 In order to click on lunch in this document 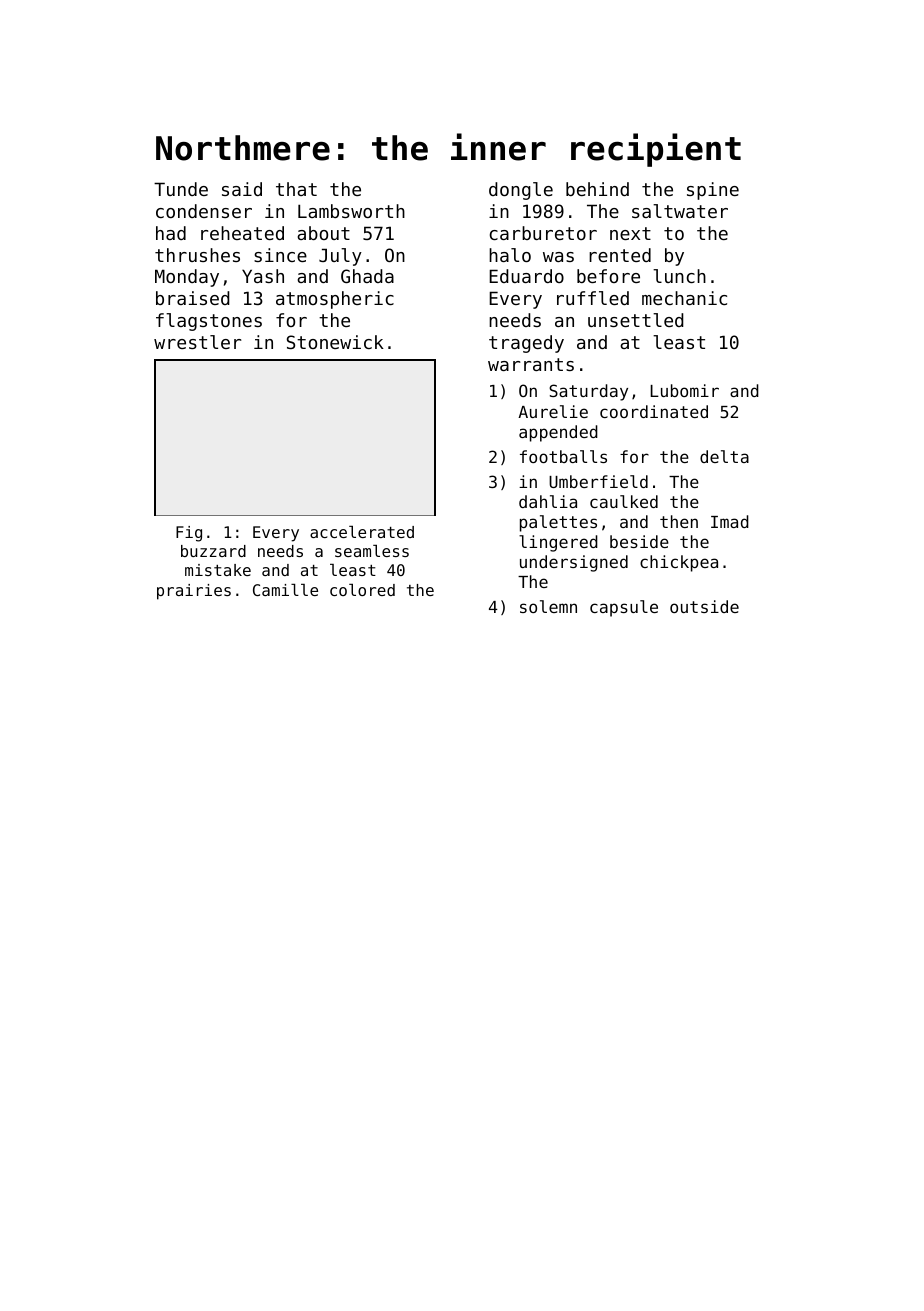, I will do `click(679, 276)`.
